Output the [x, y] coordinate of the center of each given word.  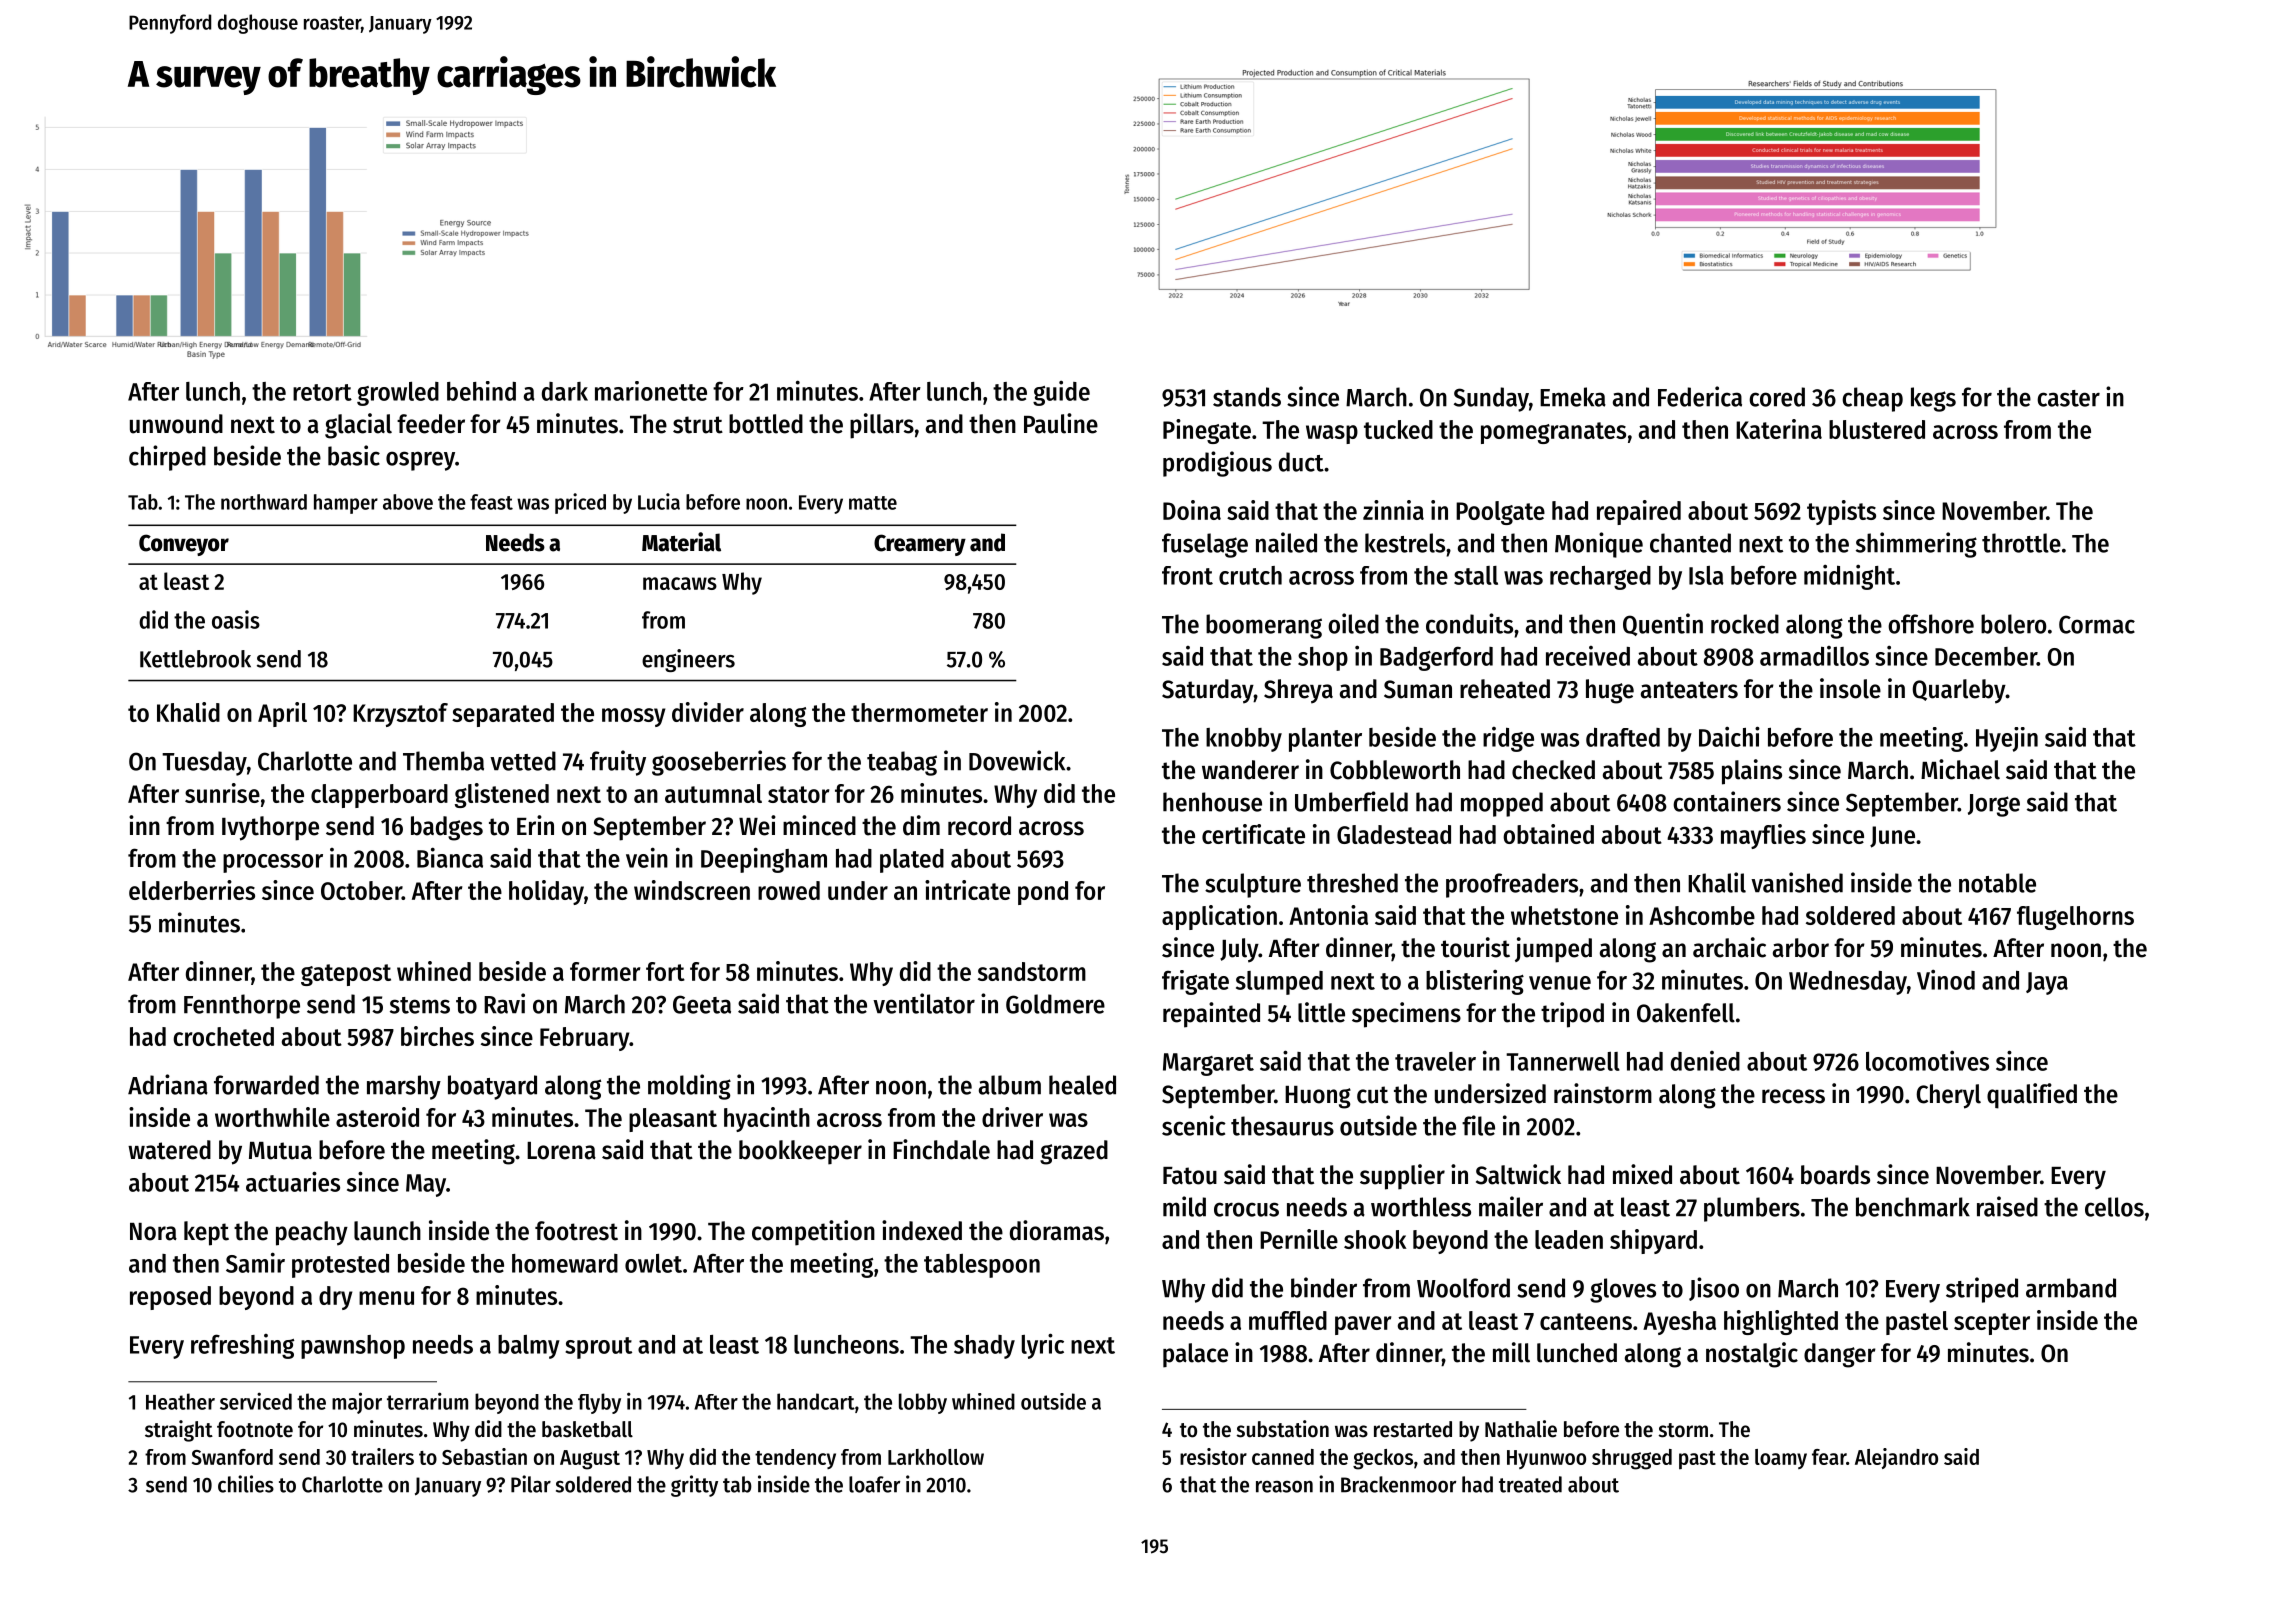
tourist [1475, 947]
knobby [1244, 740]
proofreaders [1512, 885]
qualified [2032, 1096]
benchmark [1913, 1207]
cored [1777, 397]
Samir [255, 1262]
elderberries [192, 890]
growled [398, 394]
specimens [1406, 1015]
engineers [688, 660]
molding [689, 1087]
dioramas [1057, 1230]
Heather [180, 1401]
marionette [651, 391]
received [1588, 656]
